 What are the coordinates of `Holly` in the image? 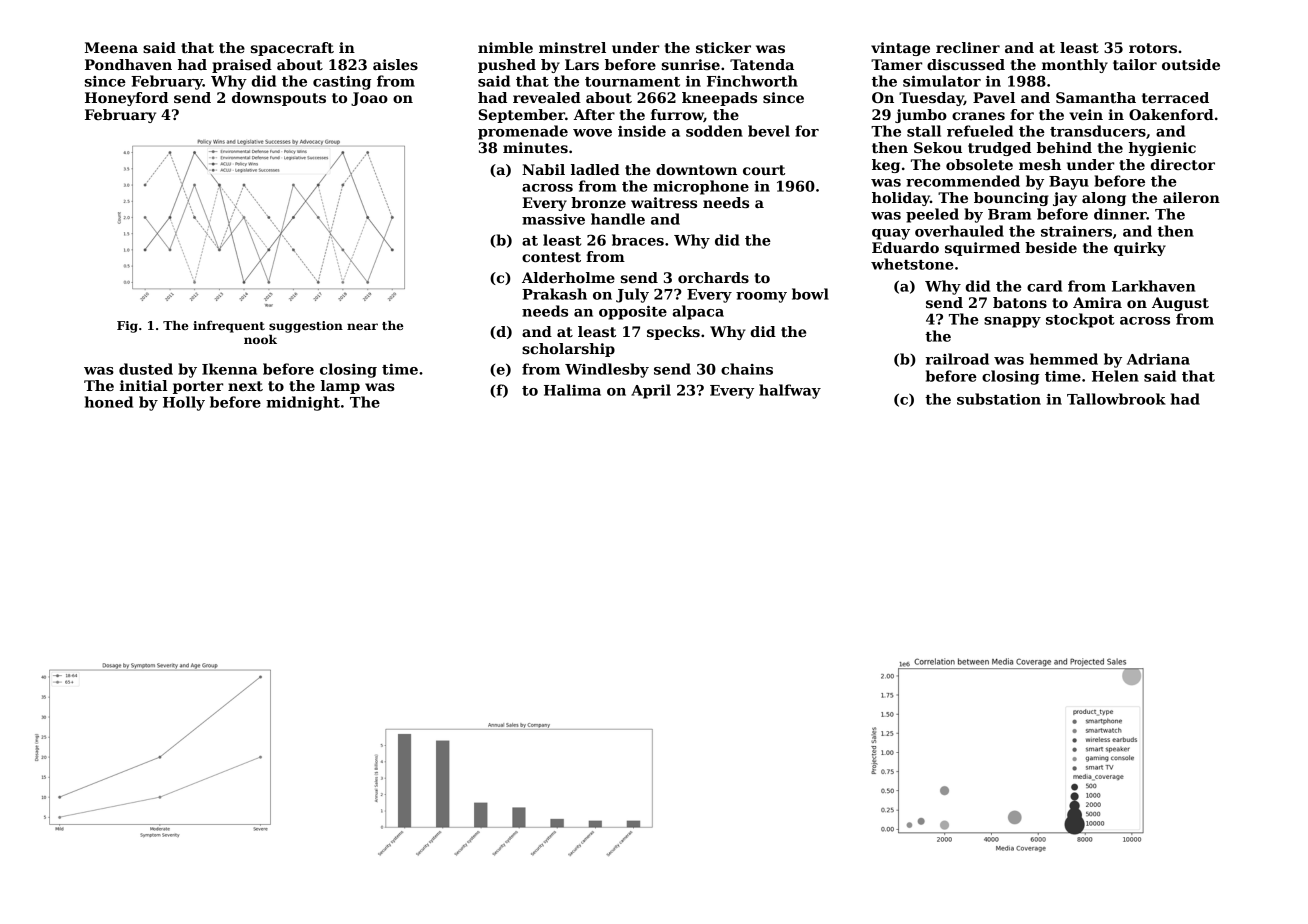 It's located at (184, 403).
